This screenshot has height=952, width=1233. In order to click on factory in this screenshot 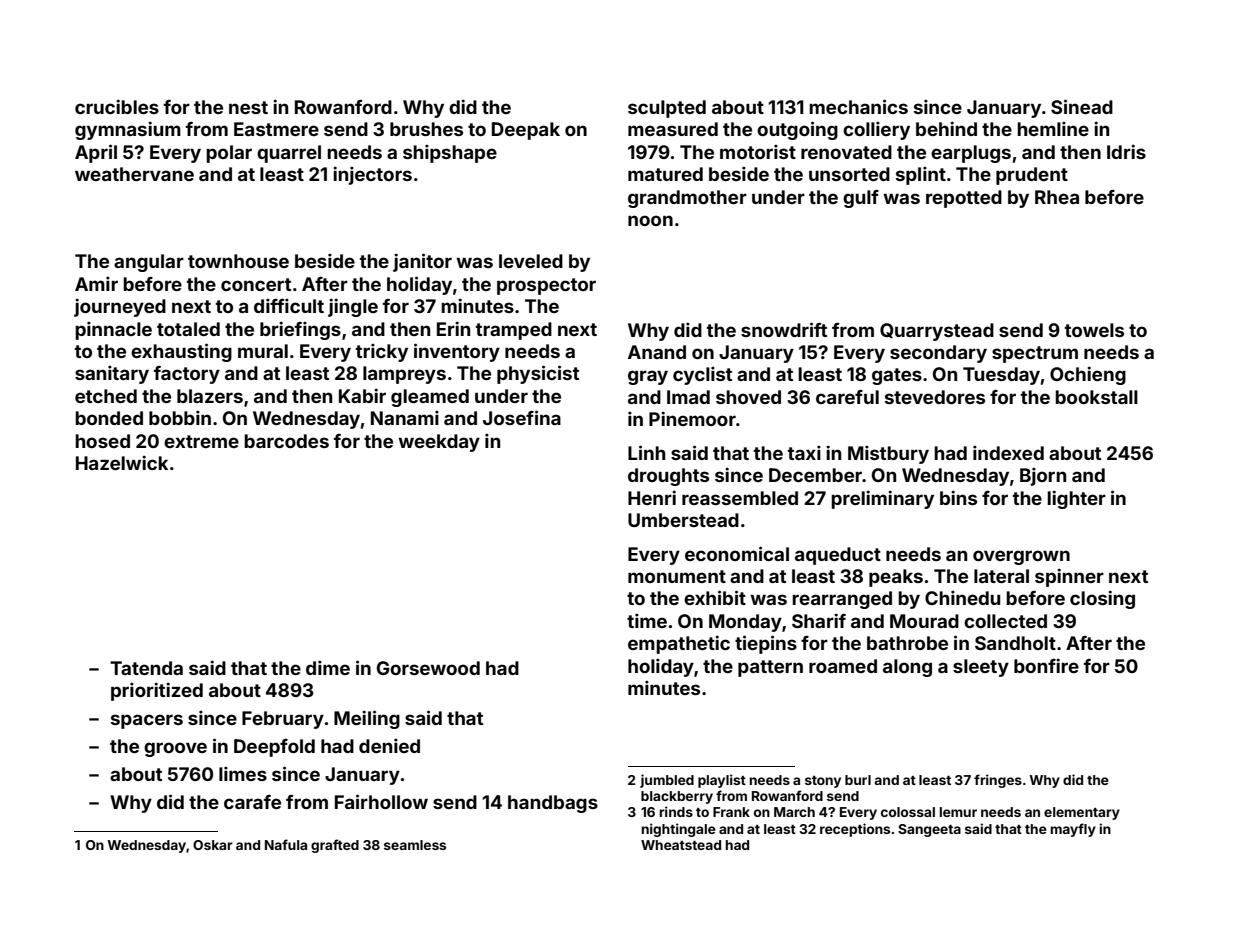, I will do `click(187, 375)`.
